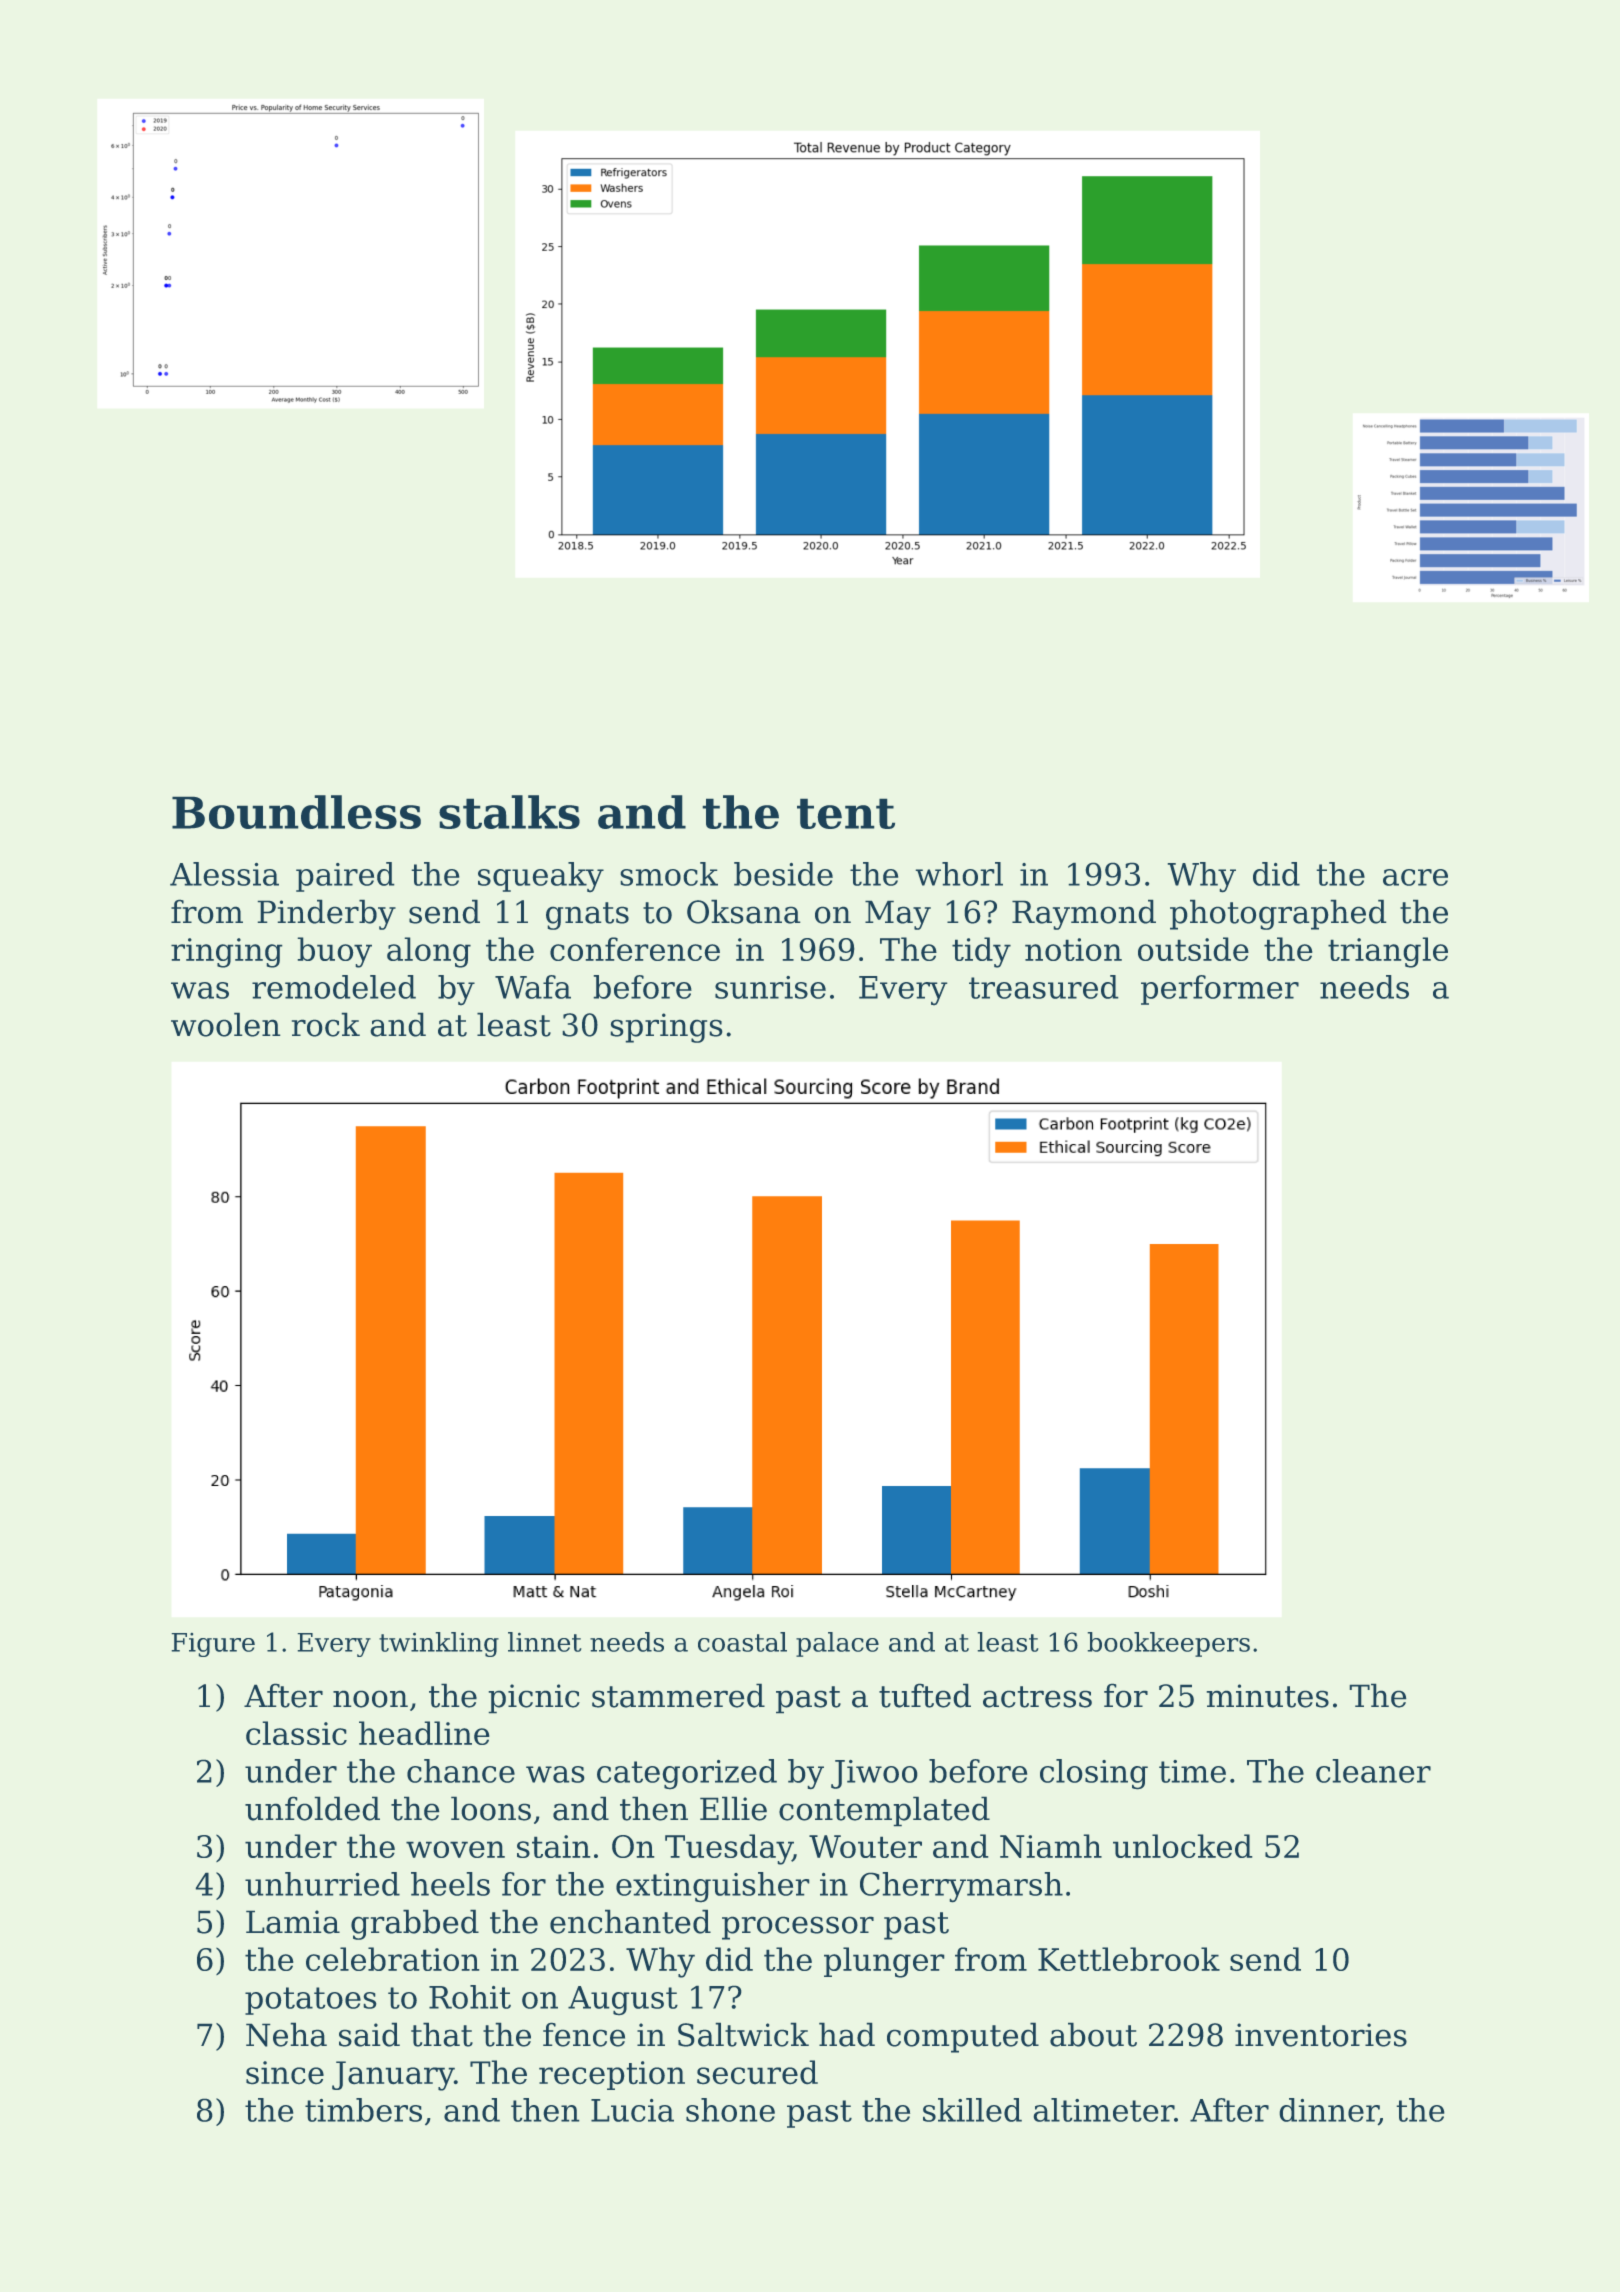  What do you see at coordinates (439, 1644) in the screenshot?
I see `twinkling` at bounding box center [439, 1644].
